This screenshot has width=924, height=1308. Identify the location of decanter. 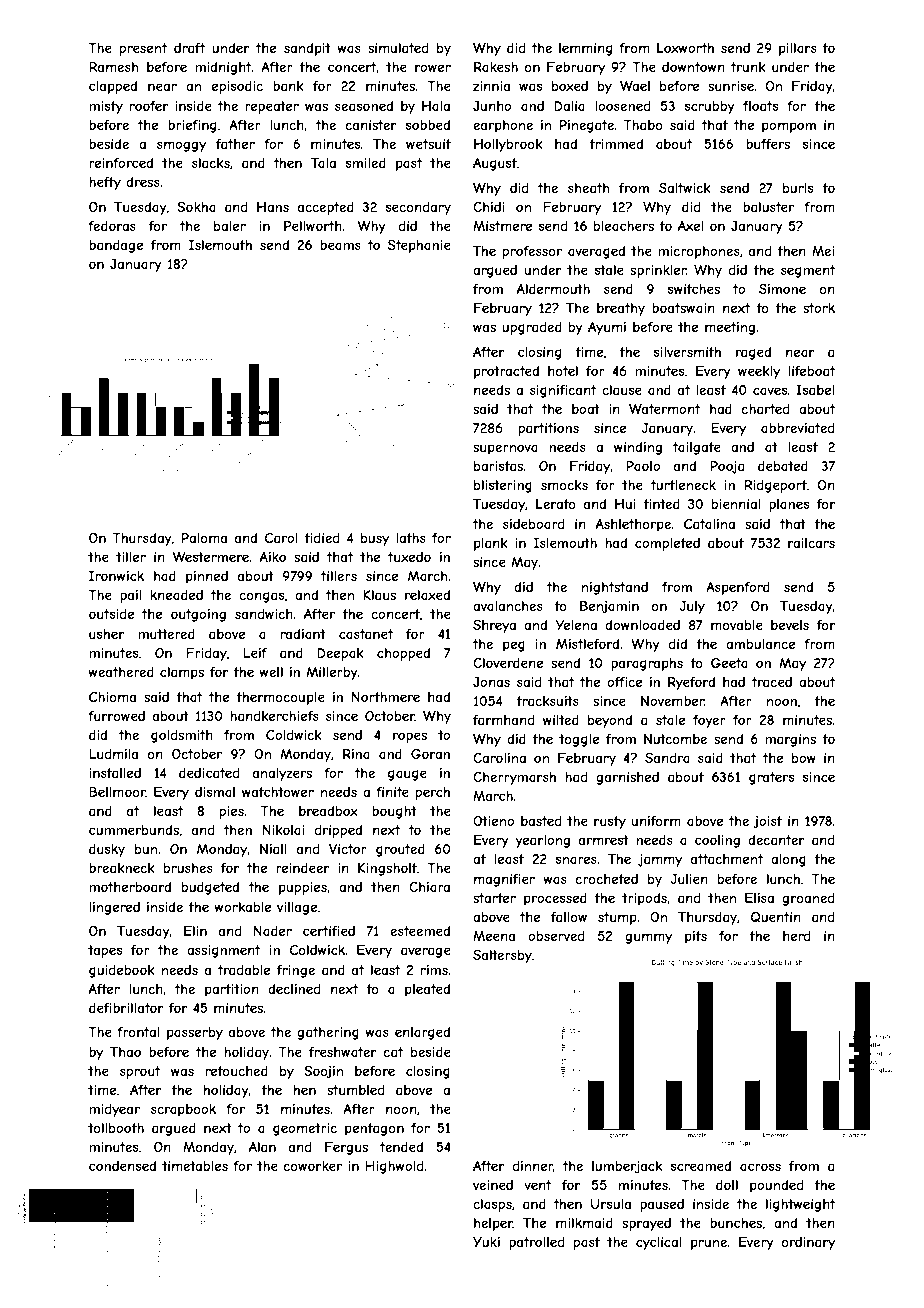
(776, 840).
